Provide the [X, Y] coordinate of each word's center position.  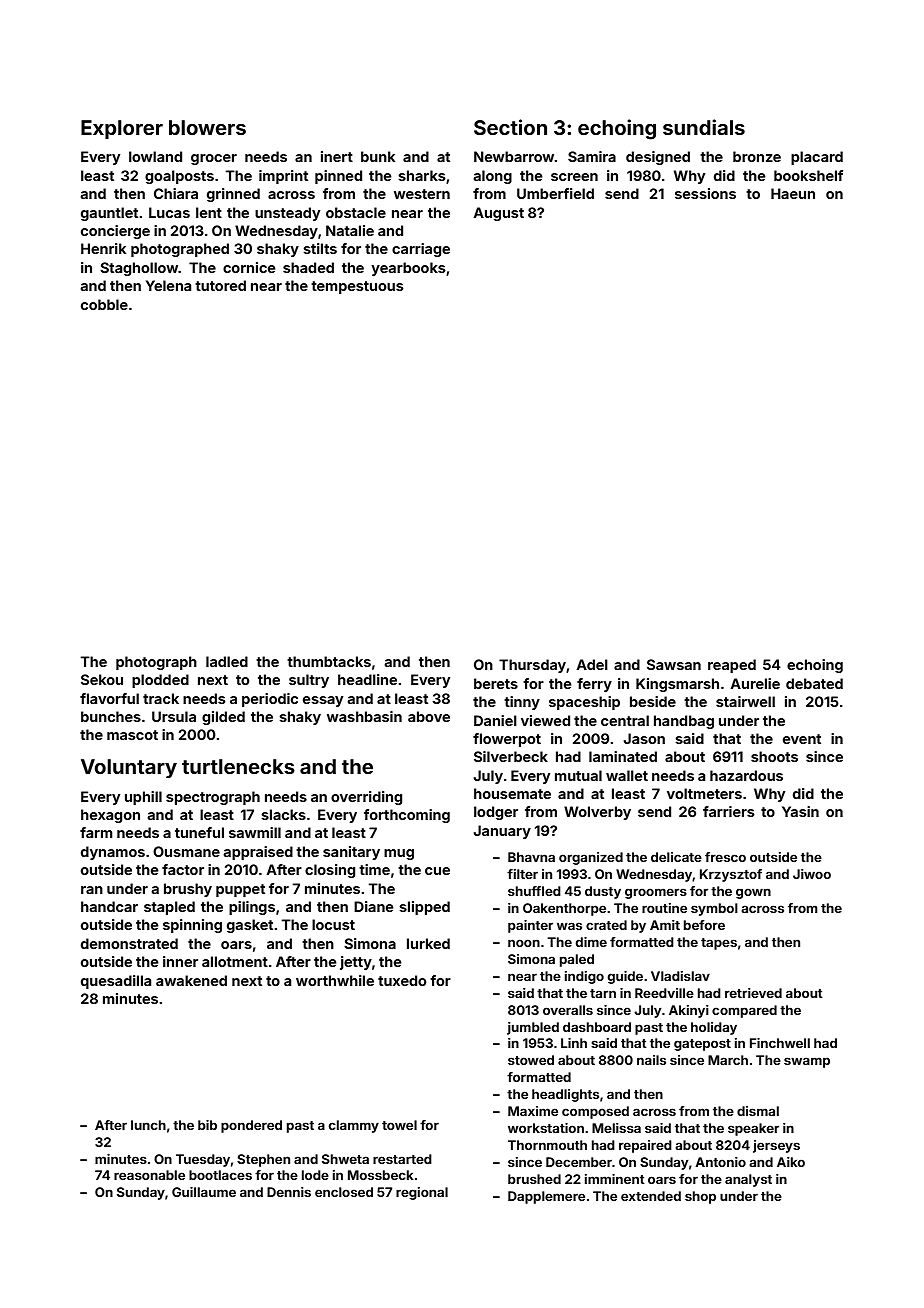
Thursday [532, 666]
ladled [227, 661]
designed [658, 158]
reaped [732, 666]
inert [337, 156]
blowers [207, 127]
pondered [251, 1126]
